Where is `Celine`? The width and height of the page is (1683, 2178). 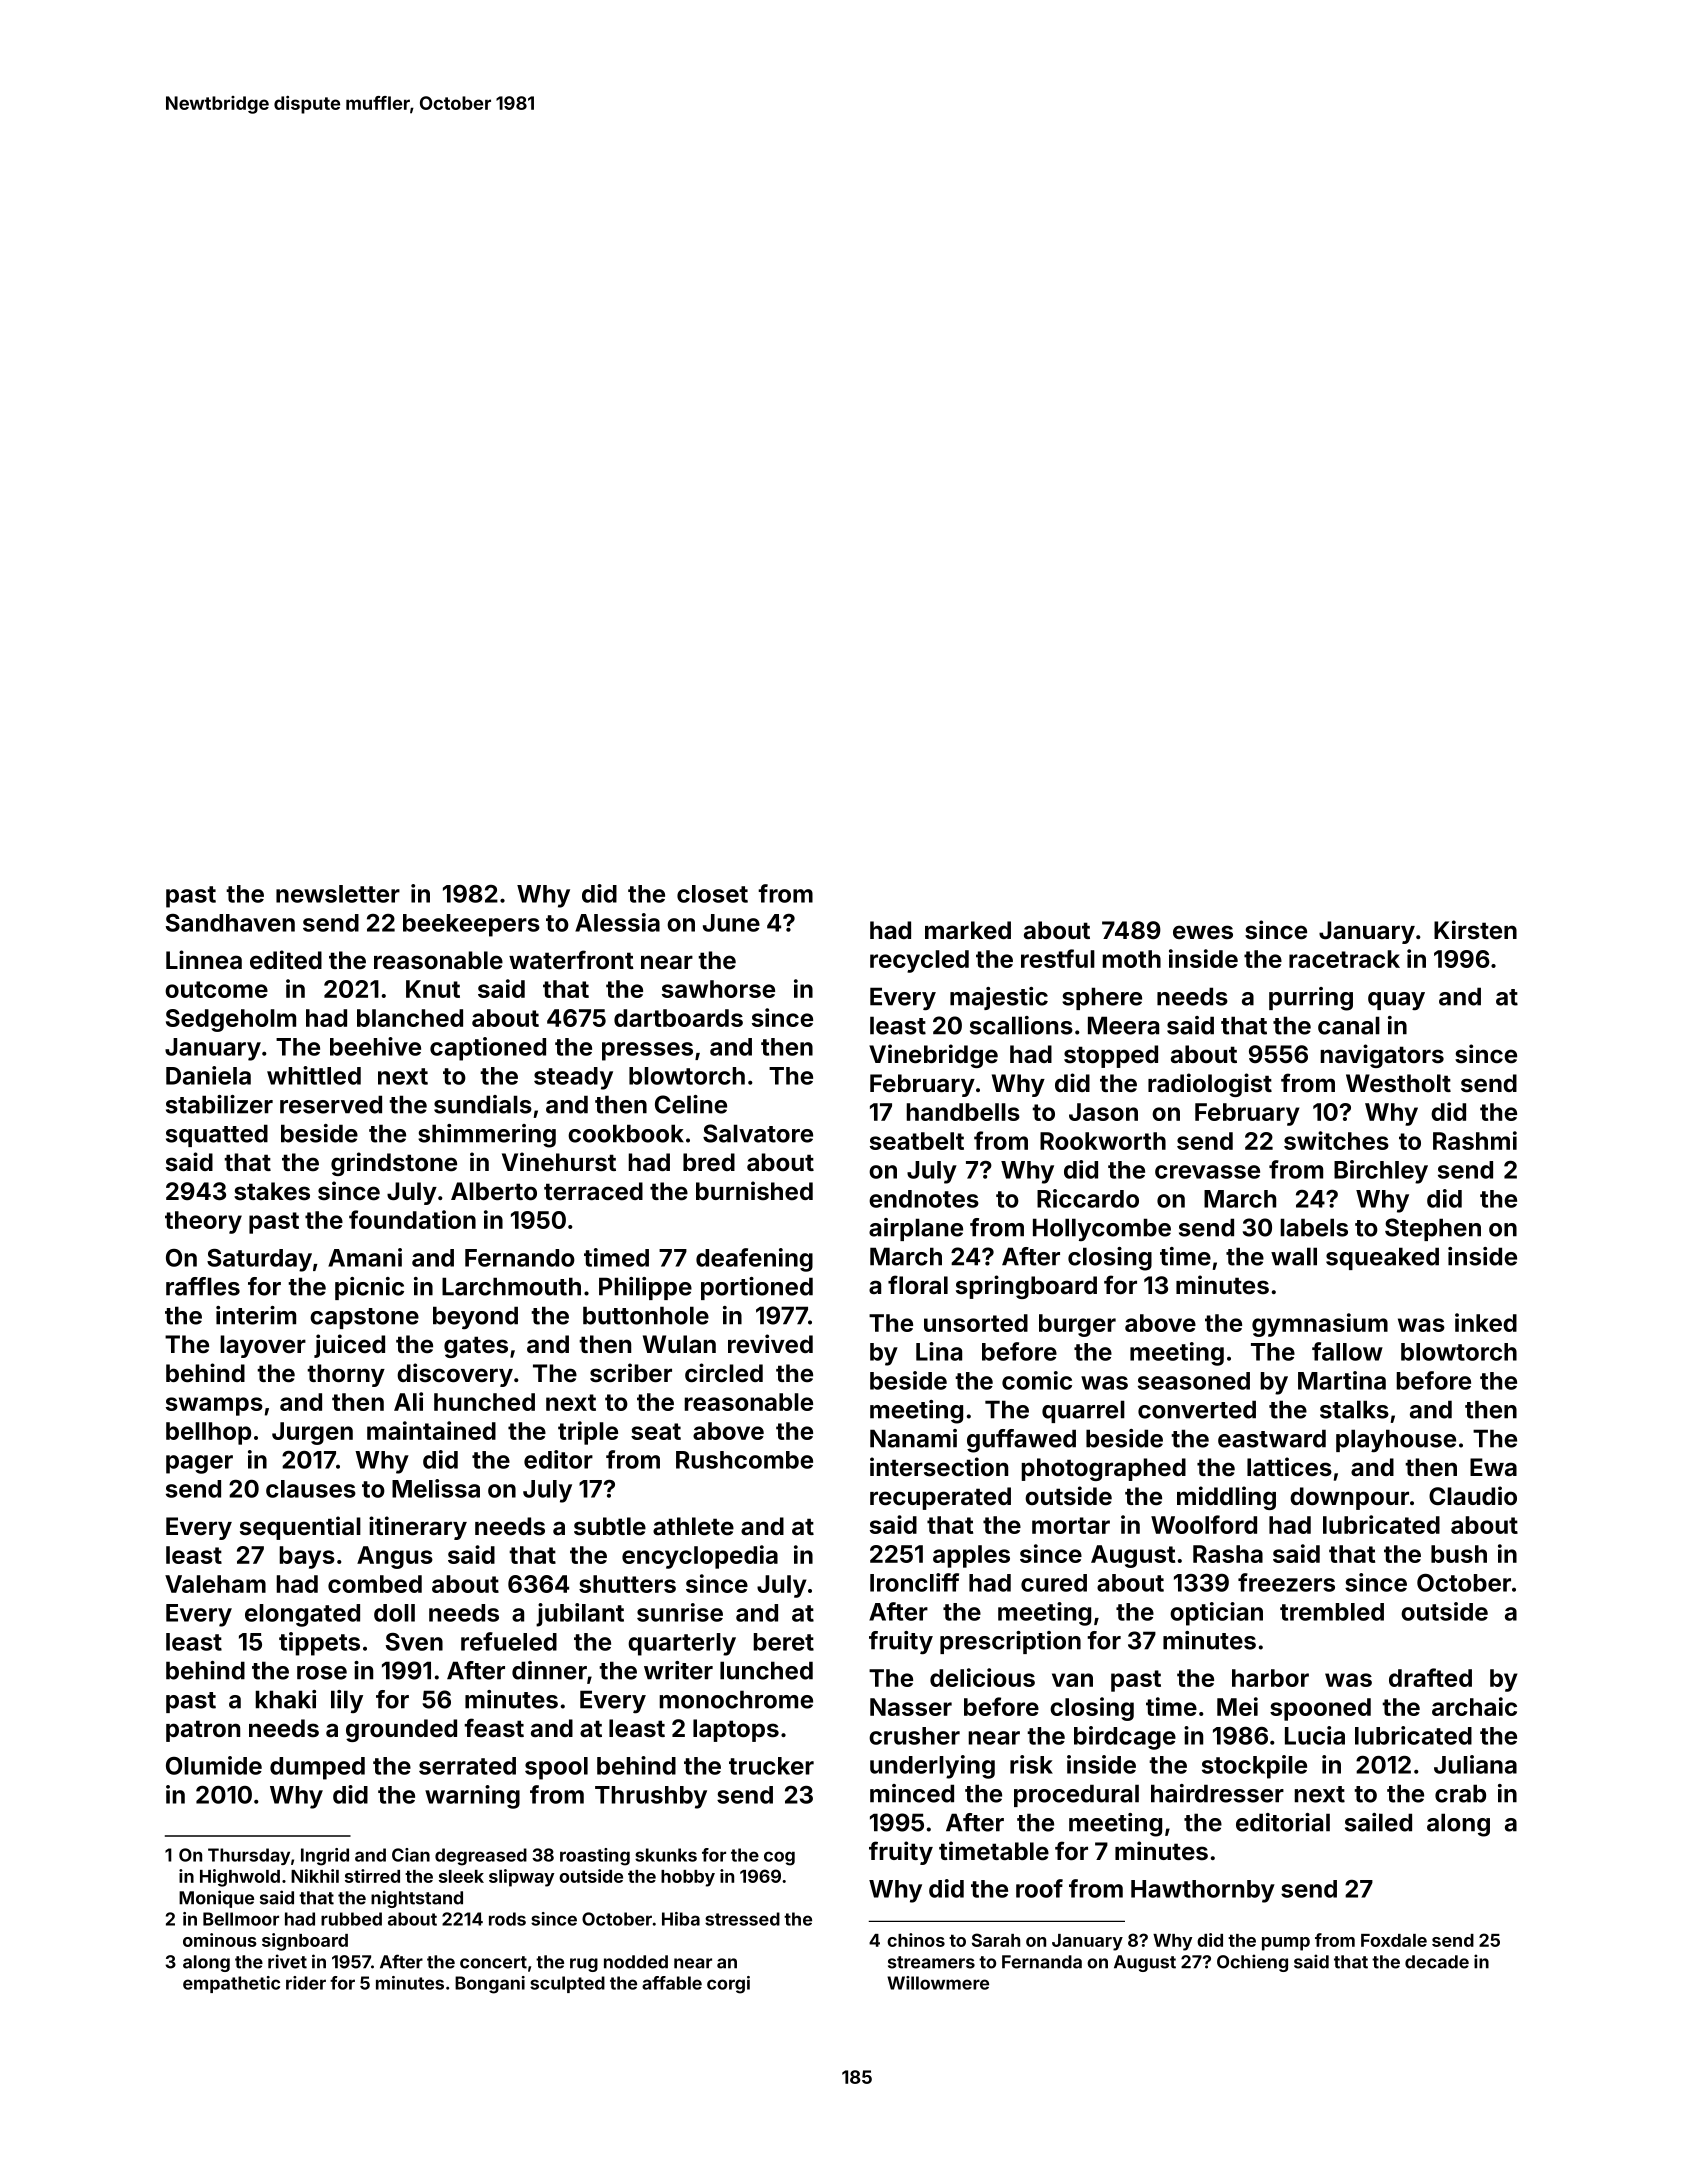 Celine is located at coordinates (691, 1104).
